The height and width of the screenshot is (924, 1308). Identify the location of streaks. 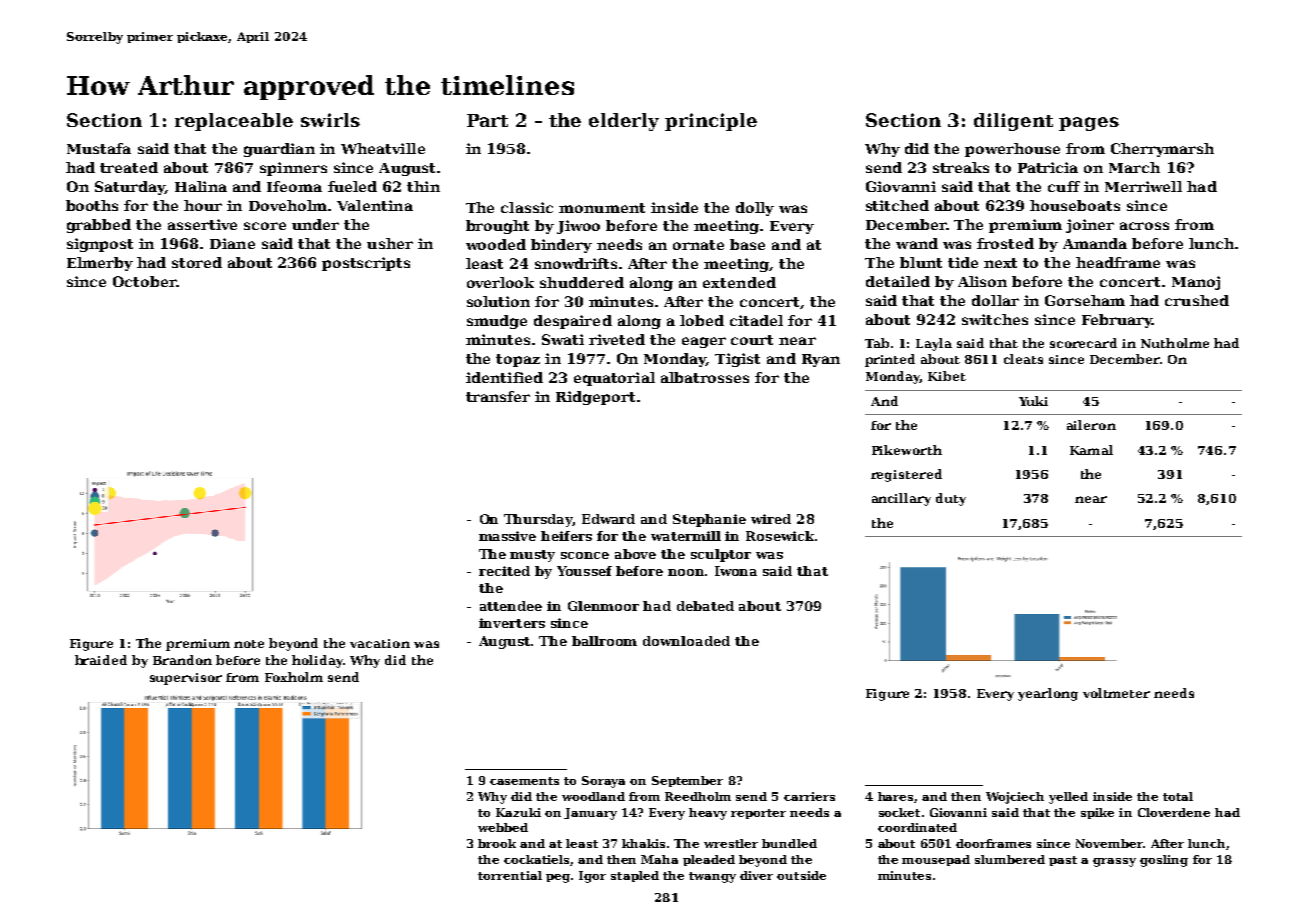
(961, 167).
